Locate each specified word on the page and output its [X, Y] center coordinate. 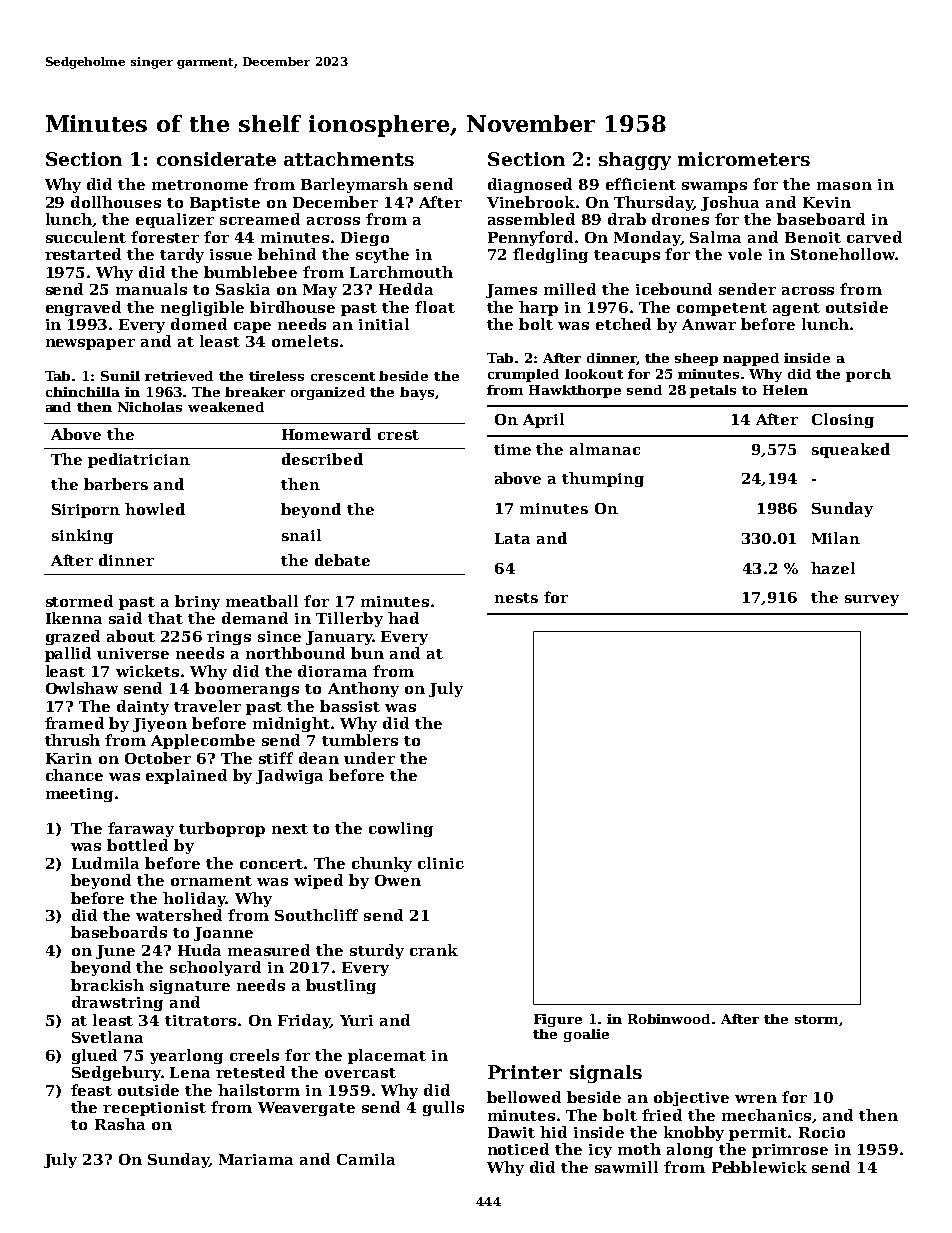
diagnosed [530, 185]
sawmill [626, 1167]
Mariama [256, 1159]
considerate [216, 159]
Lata [512, 538]
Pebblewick [759, 1167]
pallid [68, 654]
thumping [603, 479]
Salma [715, 237]
